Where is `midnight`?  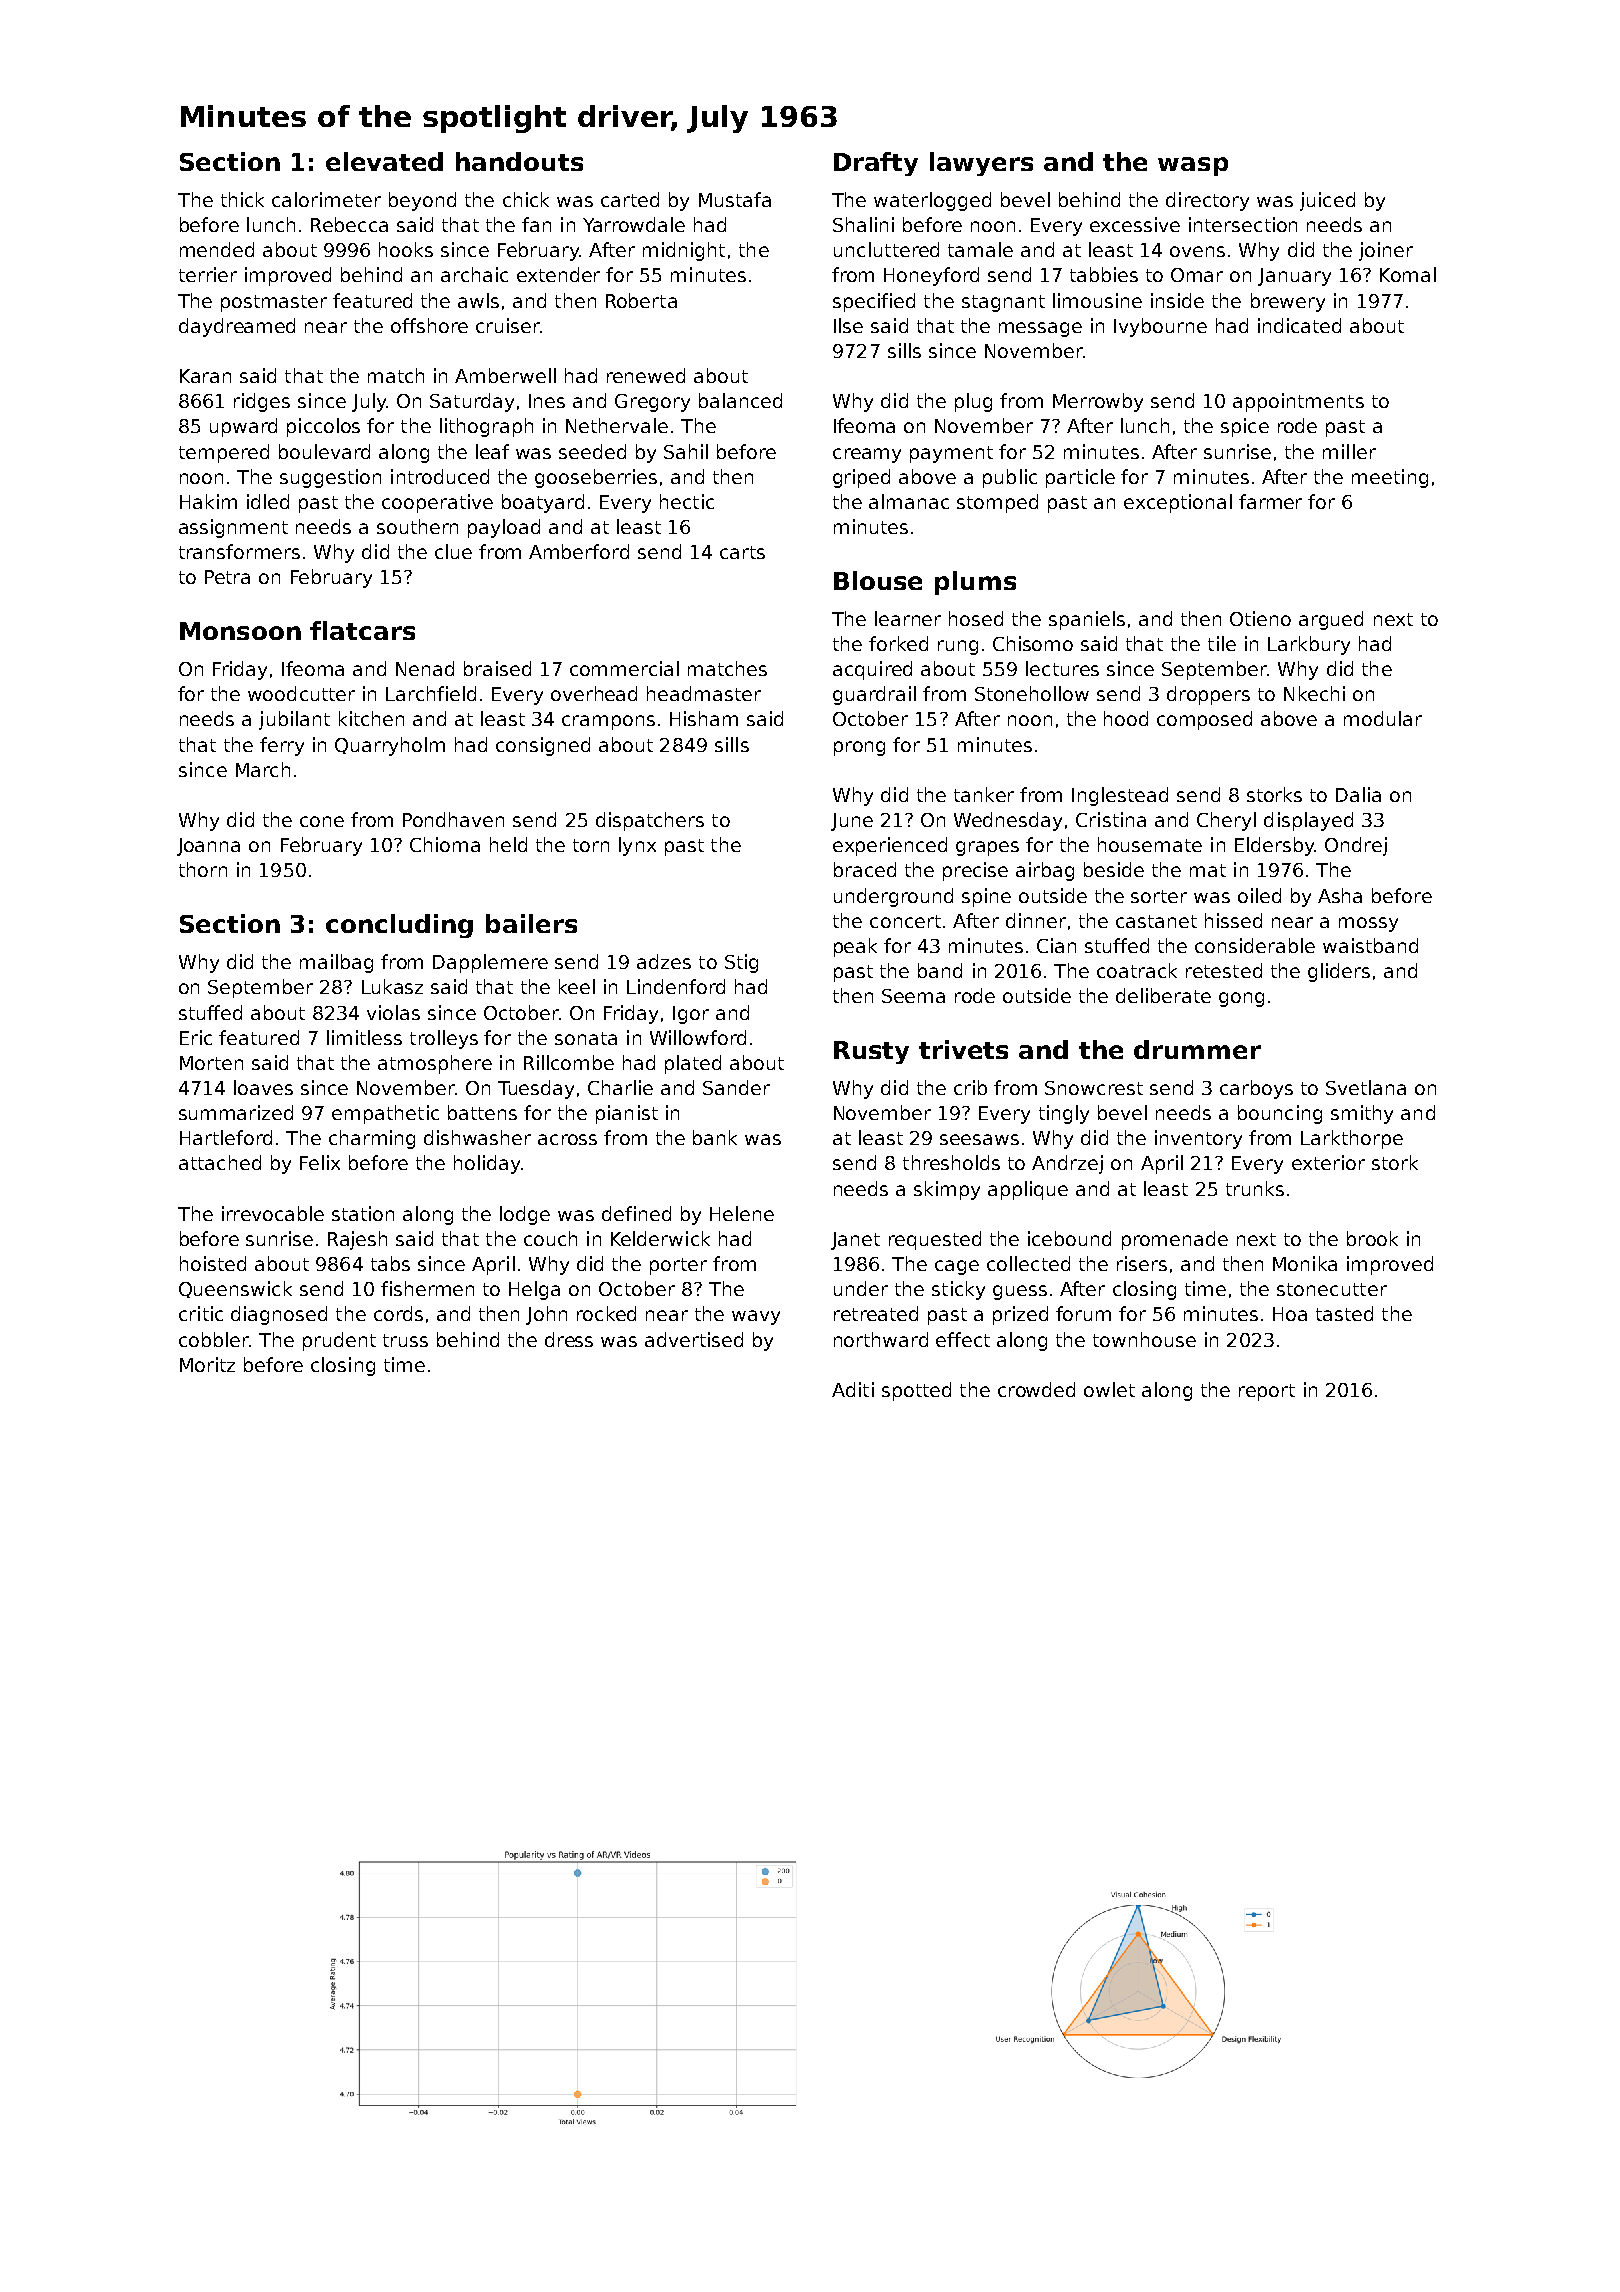 midnight is located at coordinates (684, 251).
